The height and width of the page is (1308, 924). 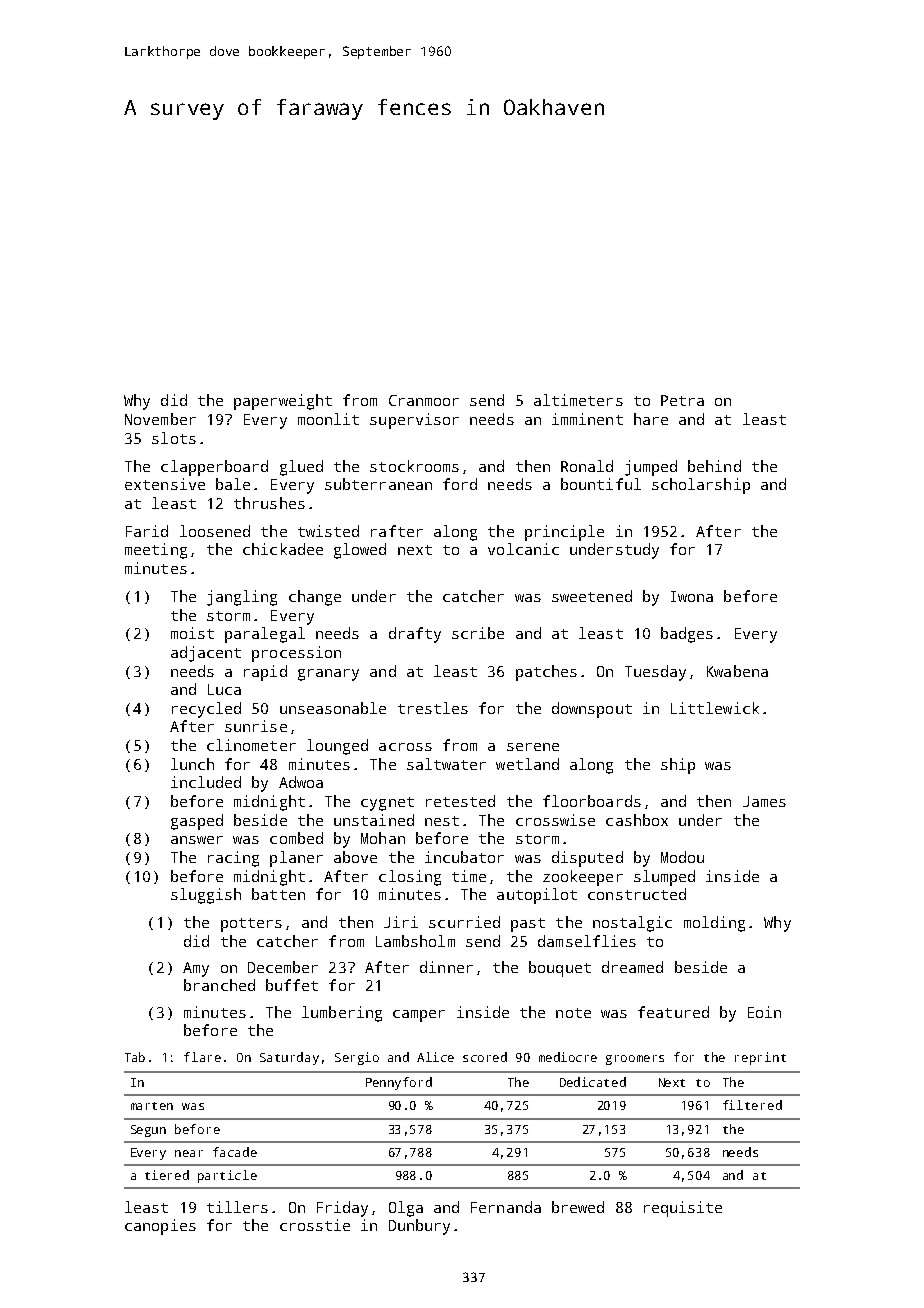 What do you see at coordinates (357, 1058) in the page?
I see `Sergio` at bounding box center [357, 1058].
